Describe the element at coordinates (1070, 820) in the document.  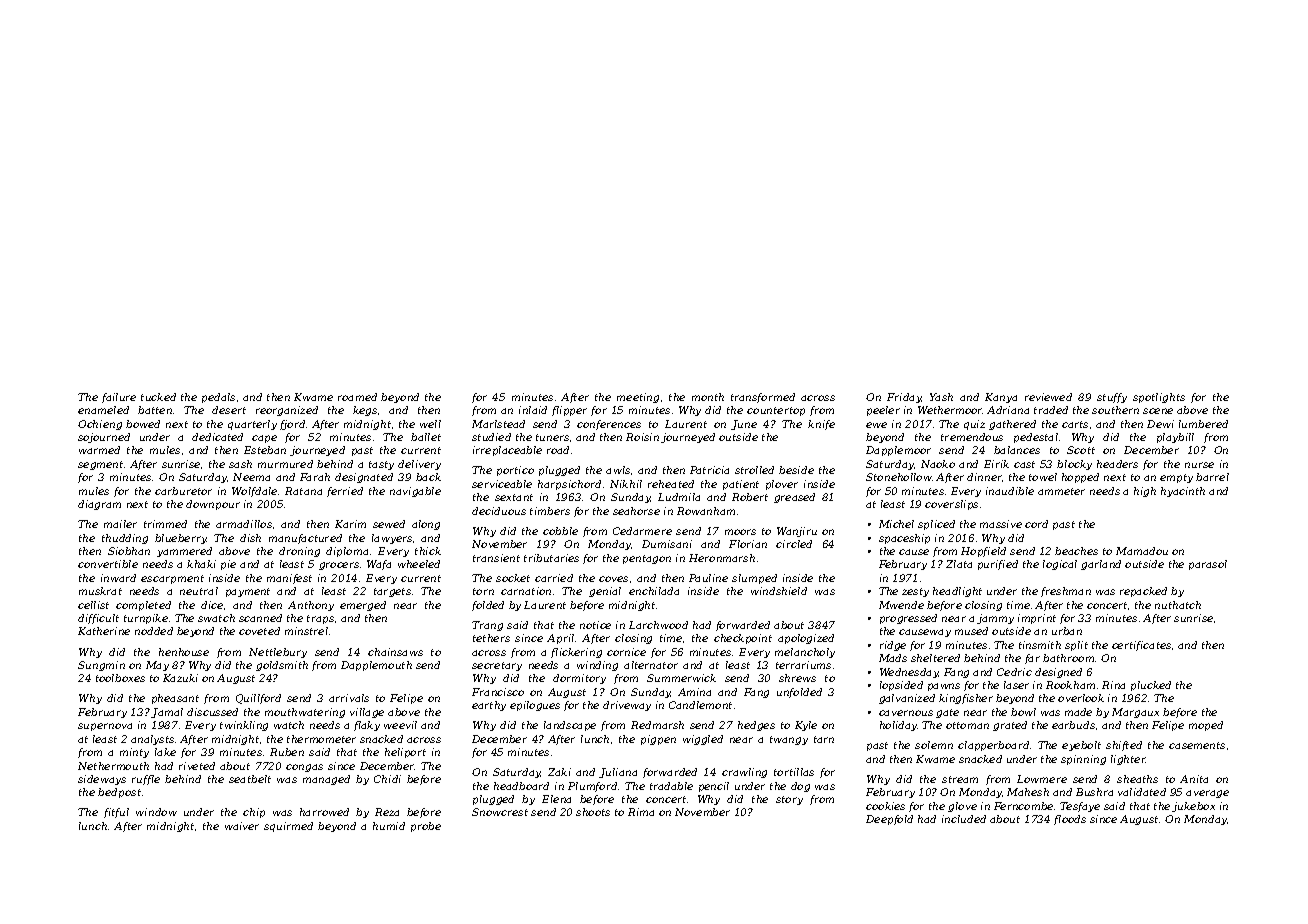
I see `floods` at that location.
